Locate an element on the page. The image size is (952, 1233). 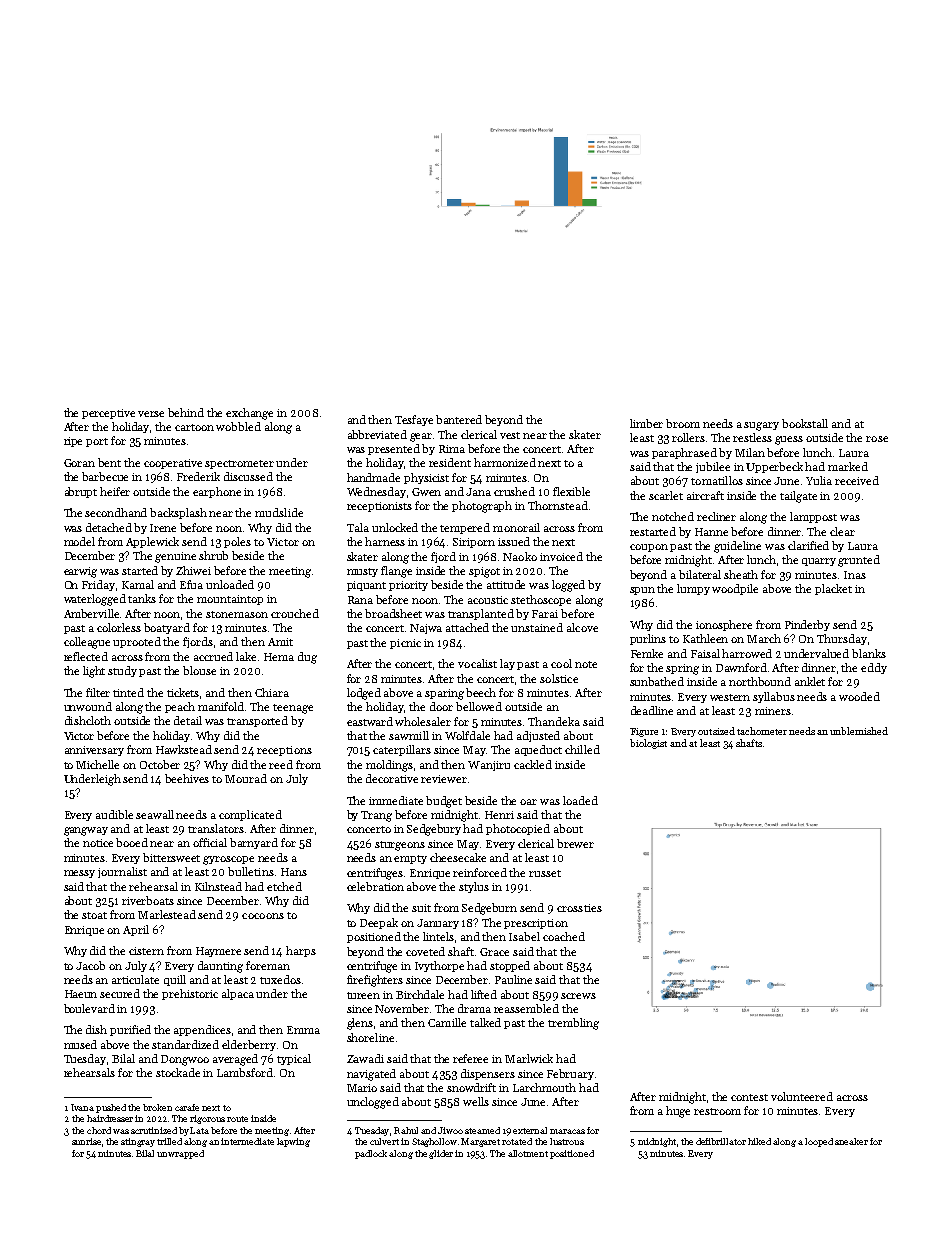
limber is located at coordinates (646, 423).
